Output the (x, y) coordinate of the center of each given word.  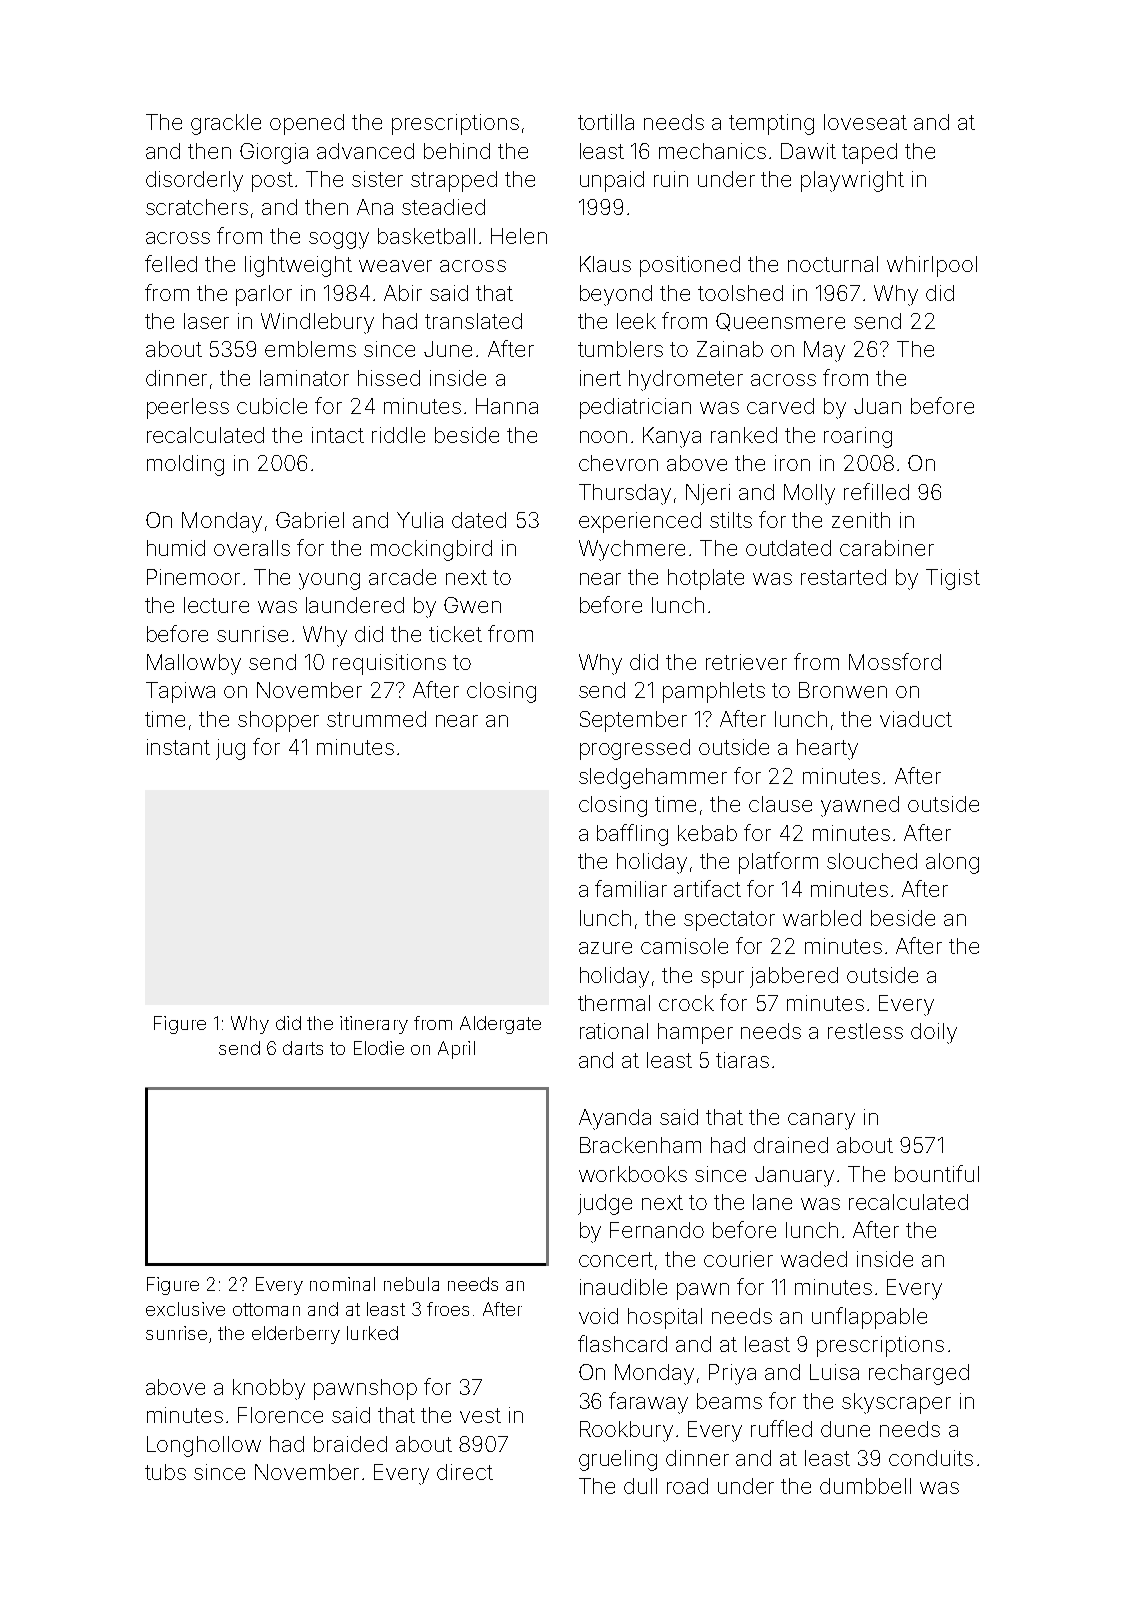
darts (303, 1048)
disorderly (194, 181)
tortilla (606, 122)
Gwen (472, 605)
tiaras (742, 1060)
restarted (843, 577)
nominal (342, 1284)
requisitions (389, 664)
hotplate (706, 579)
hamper (695, 1033)
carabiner (887, 548)
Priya (732, 1374)
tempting (771, 124)
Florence (280, 1415)
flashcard (622, 1343)
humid (176, 548)
